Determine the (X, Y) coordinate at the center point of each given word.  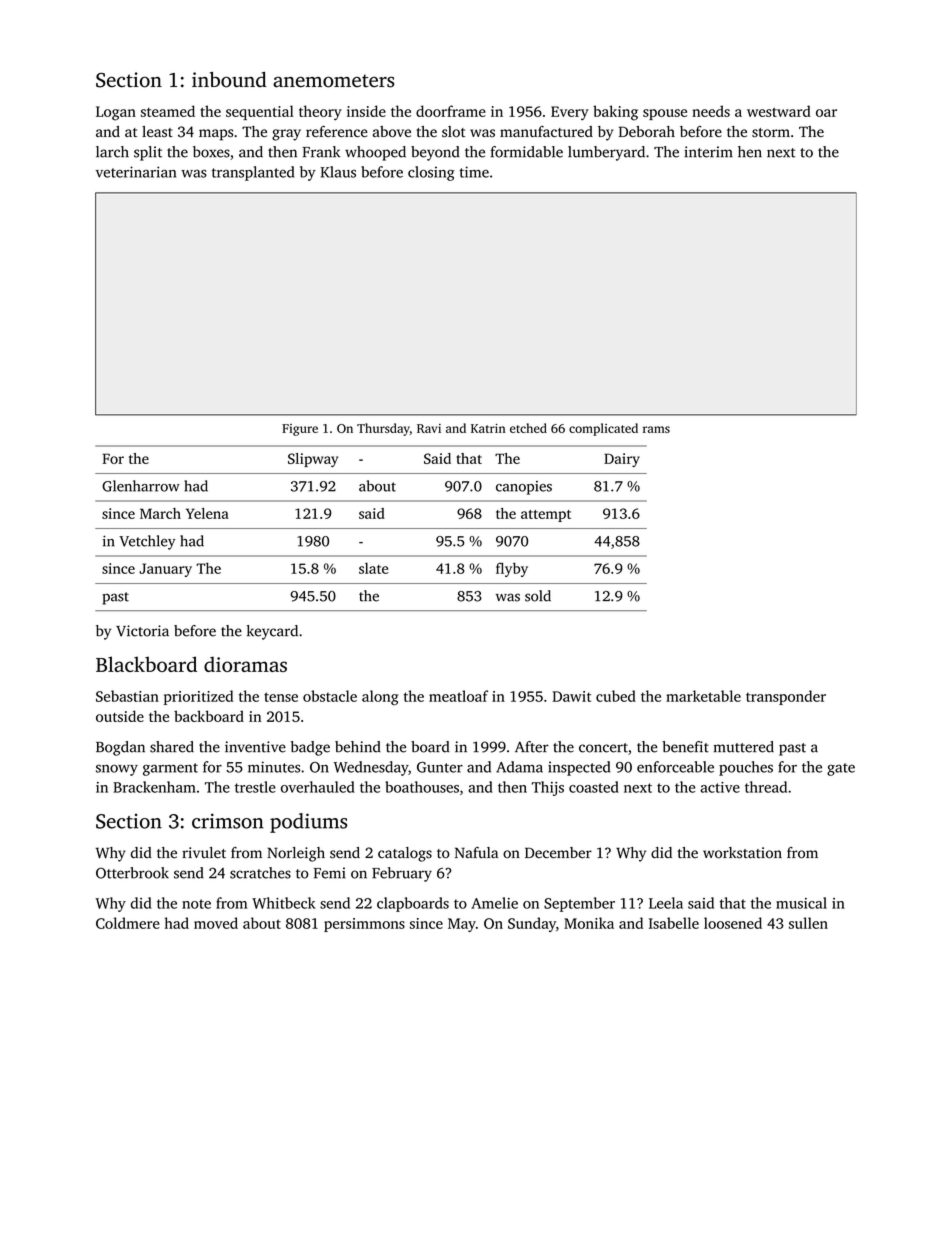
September (579, 904)
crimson (228, 821)
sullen (808, 923)
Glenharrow (141, 486)
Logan (116, 113)
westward (779, 111)
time (474, 172)
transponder (786, 697)
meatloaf (458, 696)
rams (656, 429)
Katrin (488, 428)
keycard (272, 632)
